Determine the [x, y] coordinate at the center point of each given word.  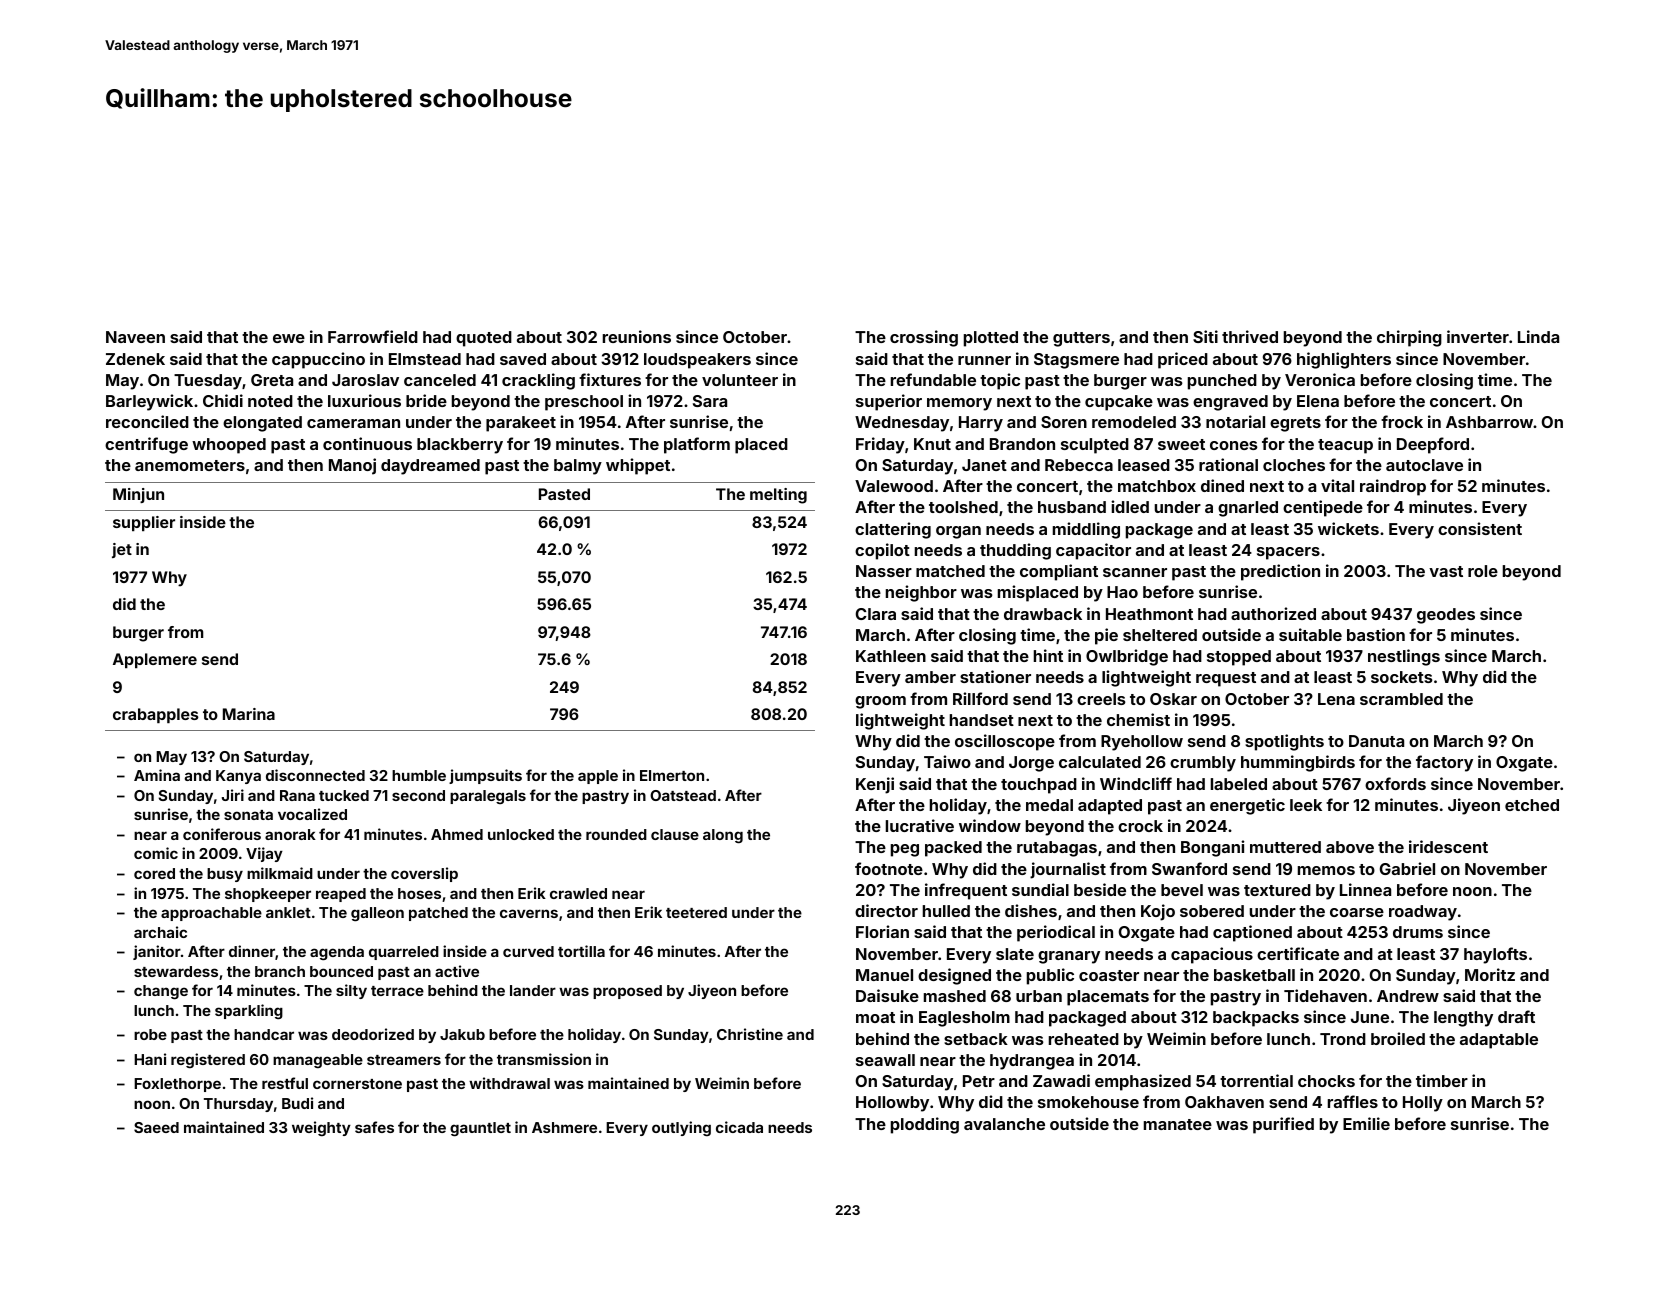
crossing [924, 338]
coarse [1357, 912]
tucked [344, 795]
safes [374, 1127]
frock [1402, 421]
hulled [946, 911]
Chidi [223, 400]
